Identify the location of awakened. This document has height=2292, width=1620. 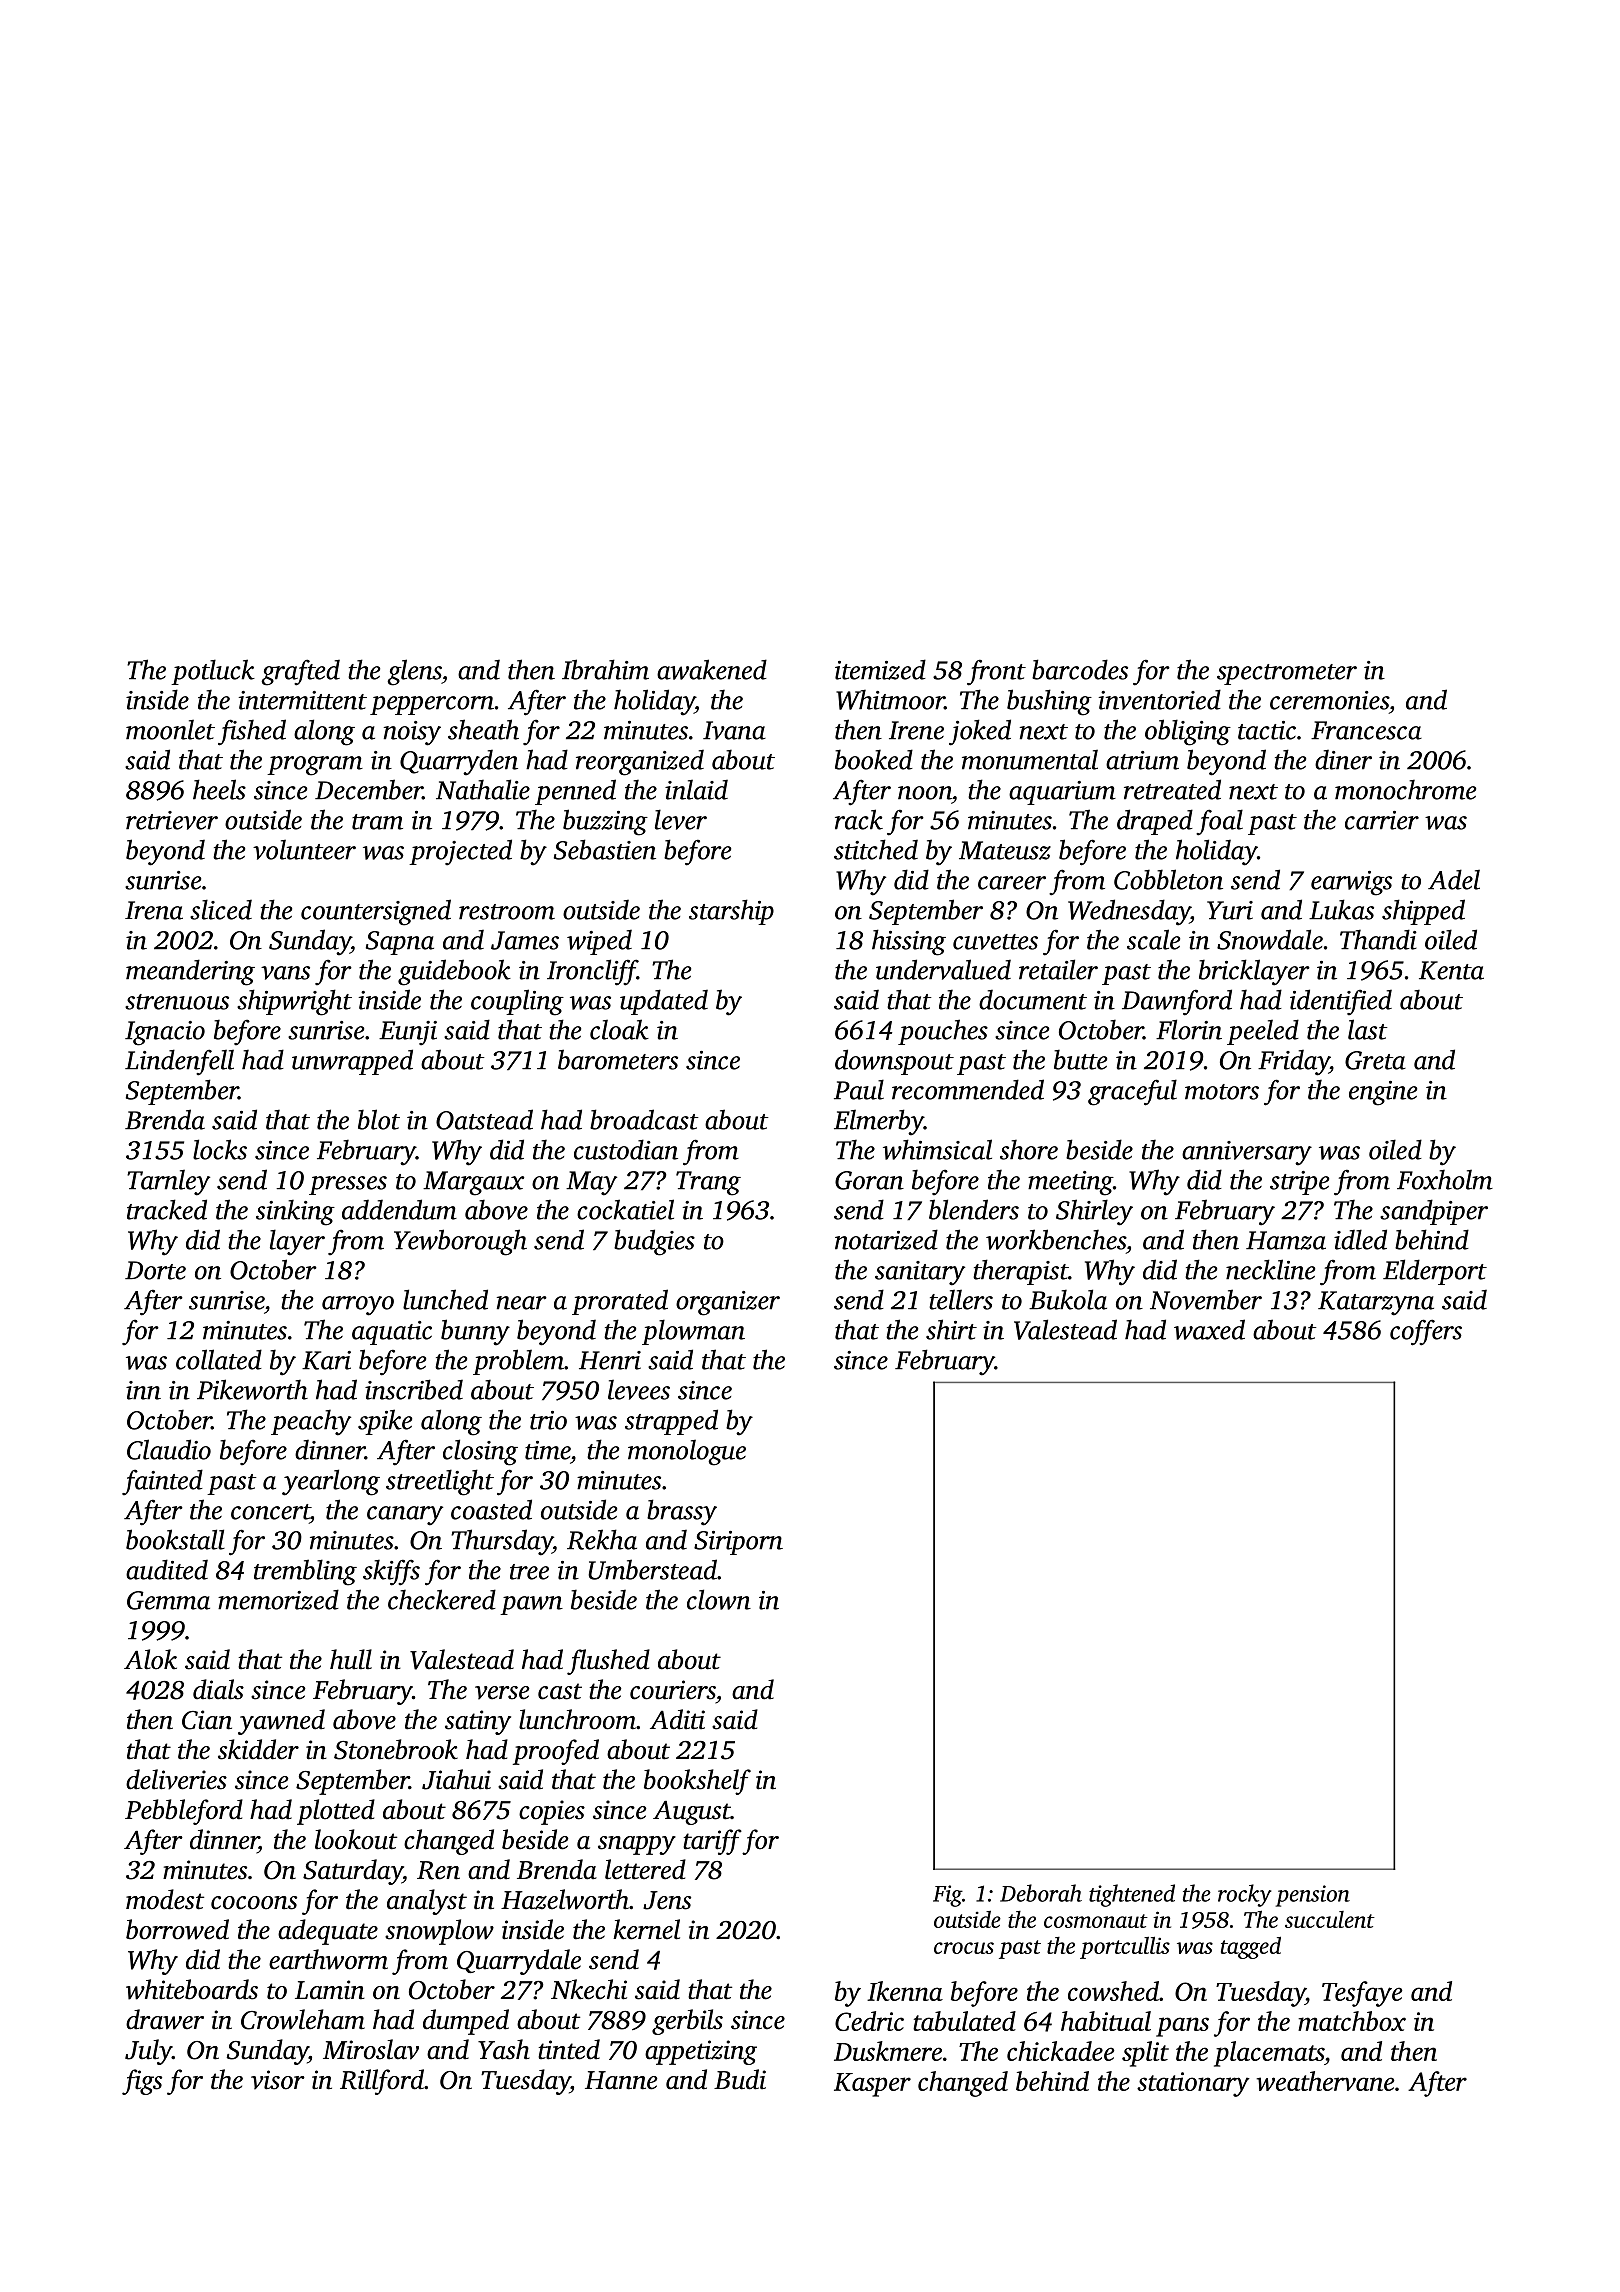
(712, 669).
